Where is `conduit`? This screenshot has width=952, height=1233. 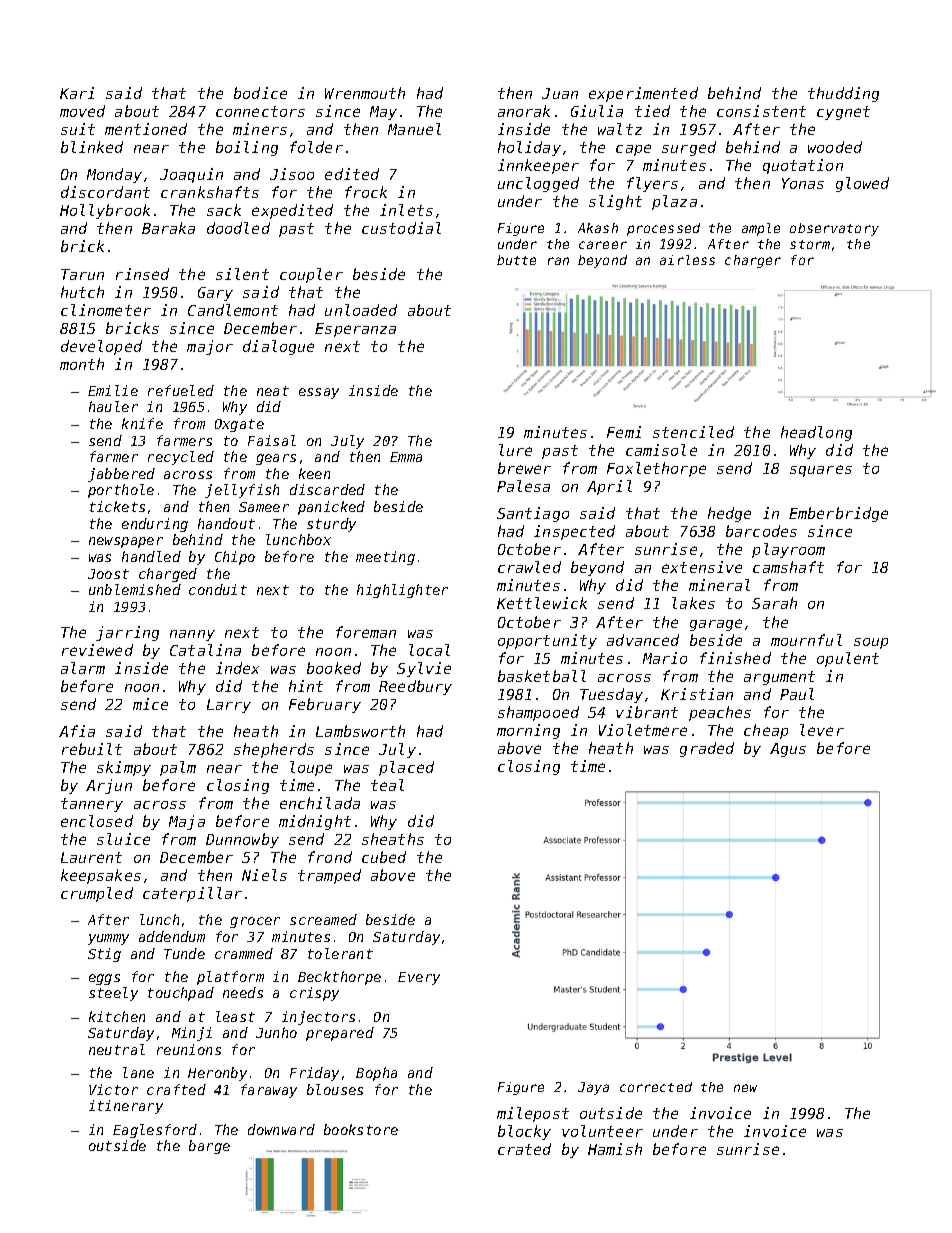 conduit is located at coordinates (218, 589).
